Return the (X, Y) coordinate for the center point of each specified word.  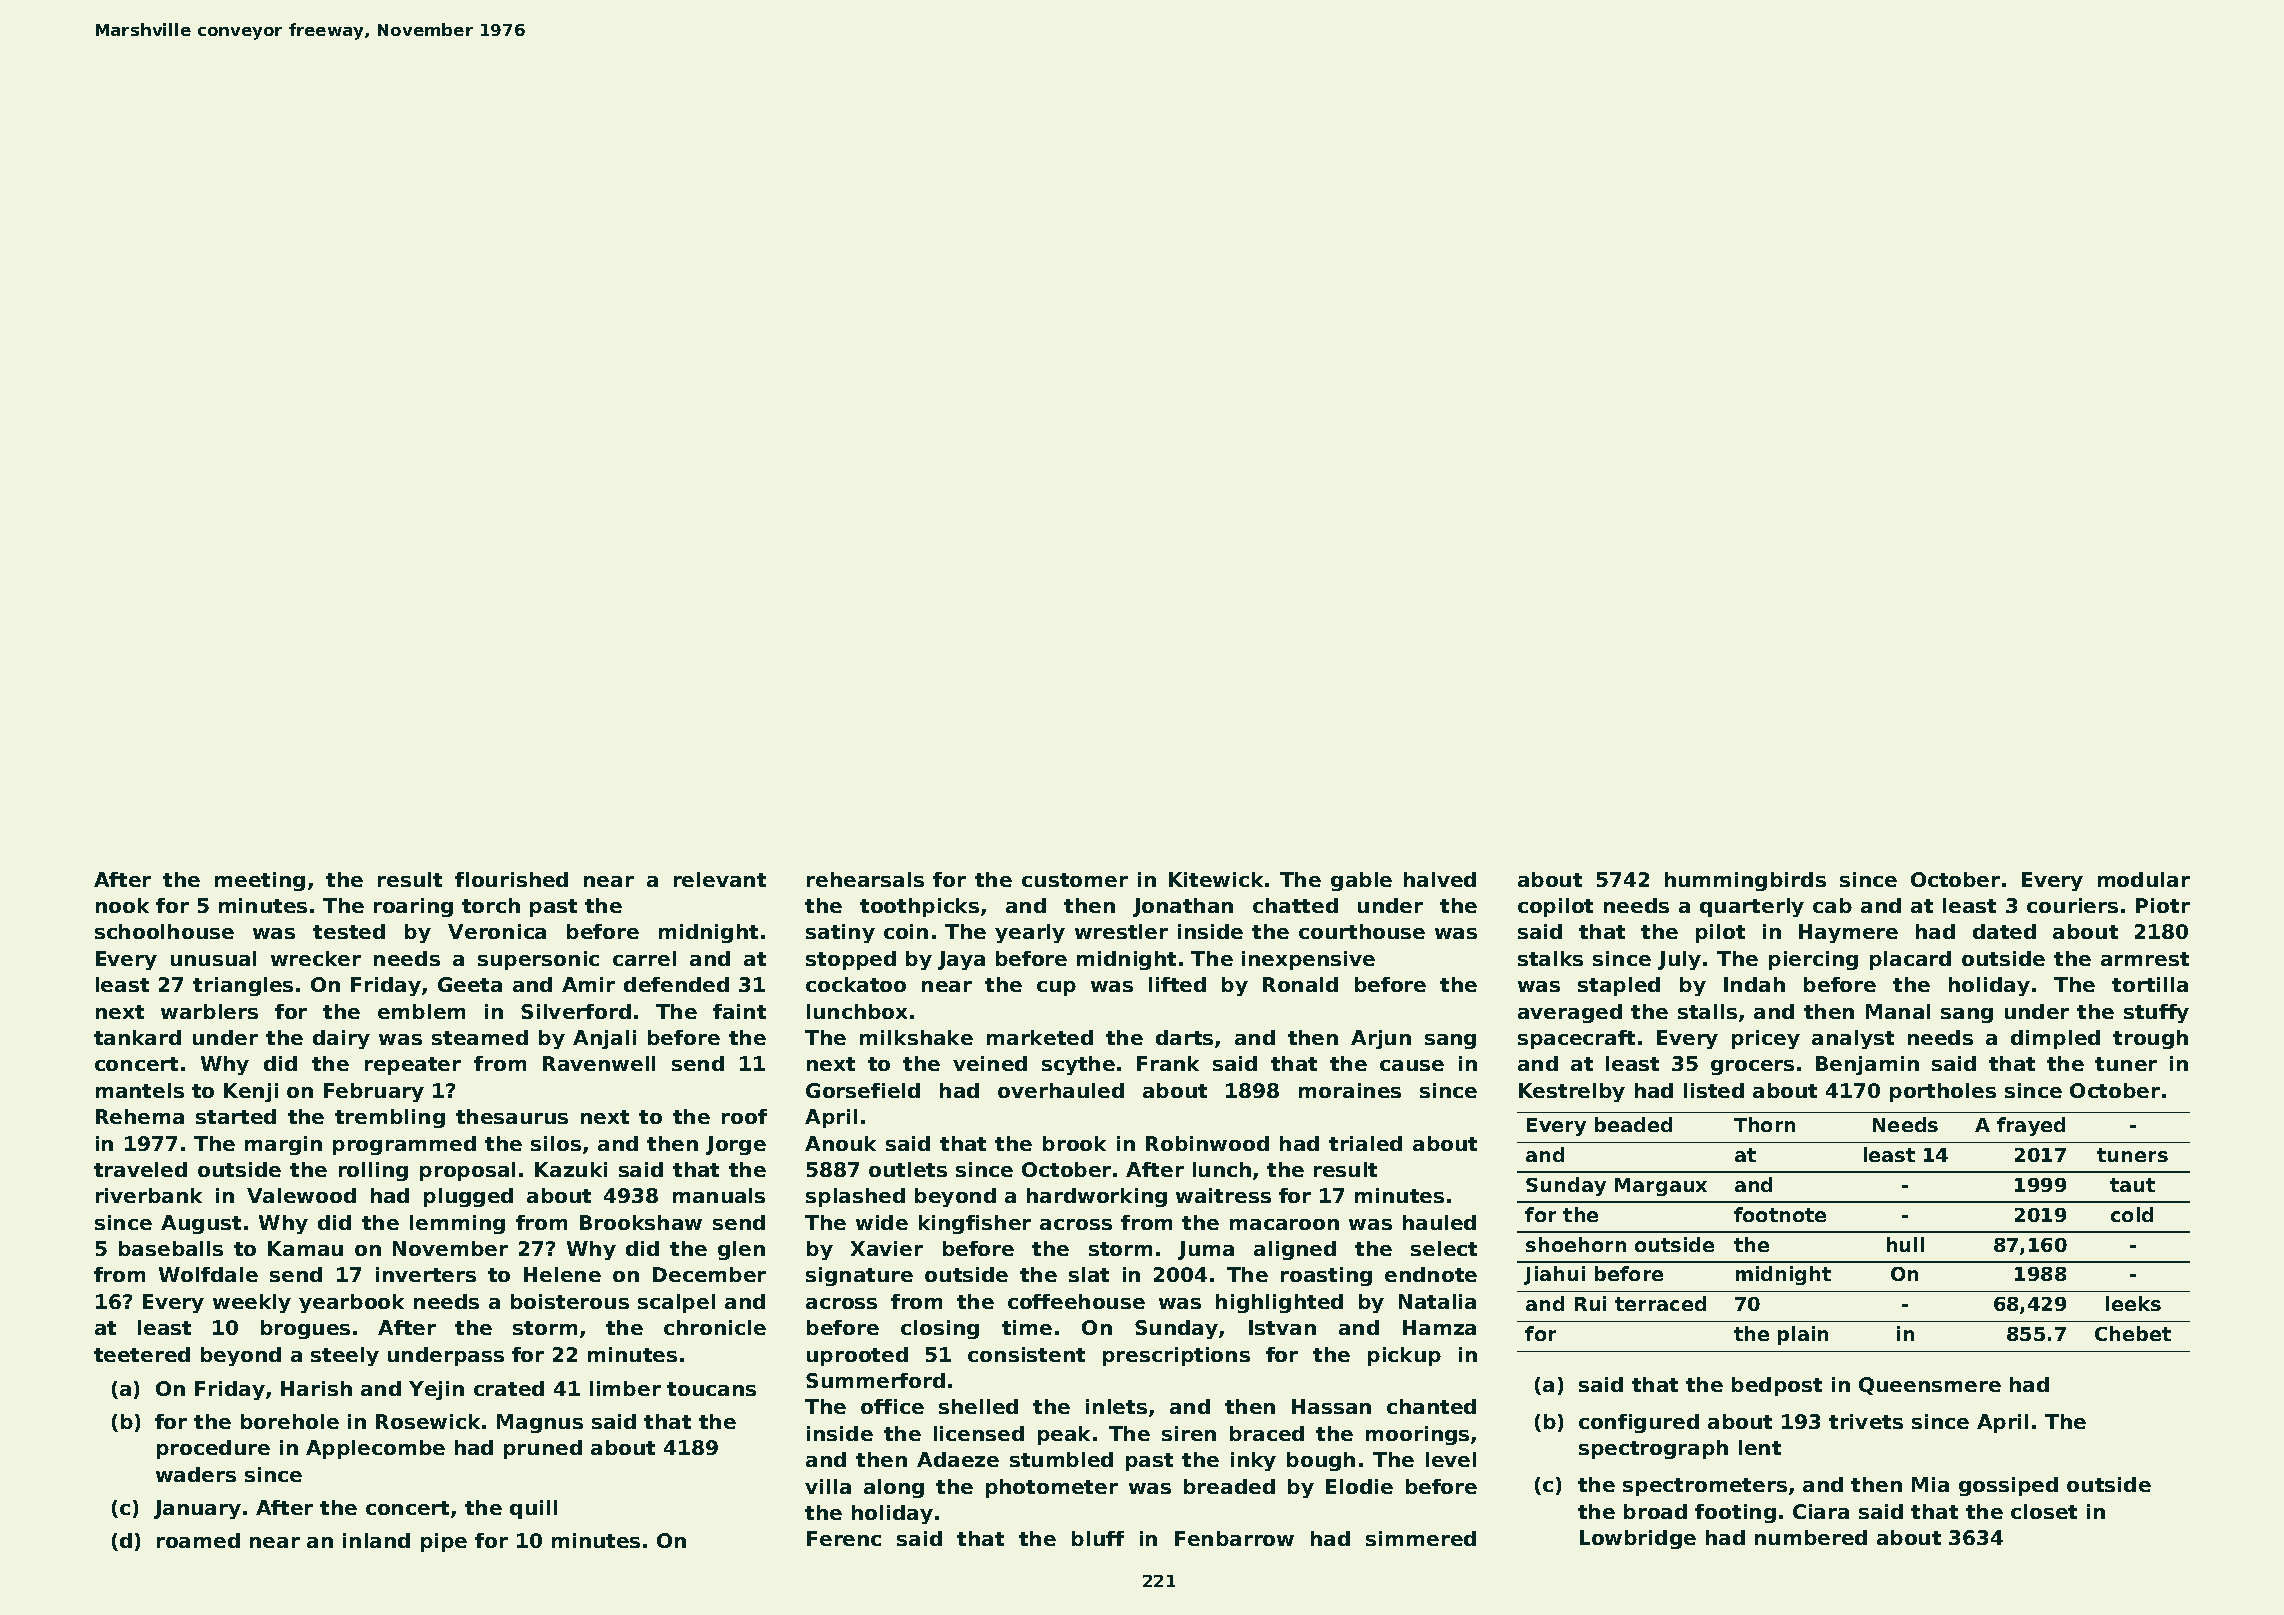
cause (1412, 1065)
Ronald (1300, 984)
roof (744, 1116)
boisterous (570, 1301)
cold (2132, 1214)
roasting (1326, 1276)
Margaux (1661, 1187)
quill (533, 1509)
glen (741, 1250)
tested (349, 931)
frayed (2031, 1126)
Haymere (1848, 933)
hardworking (1097, 1197)
